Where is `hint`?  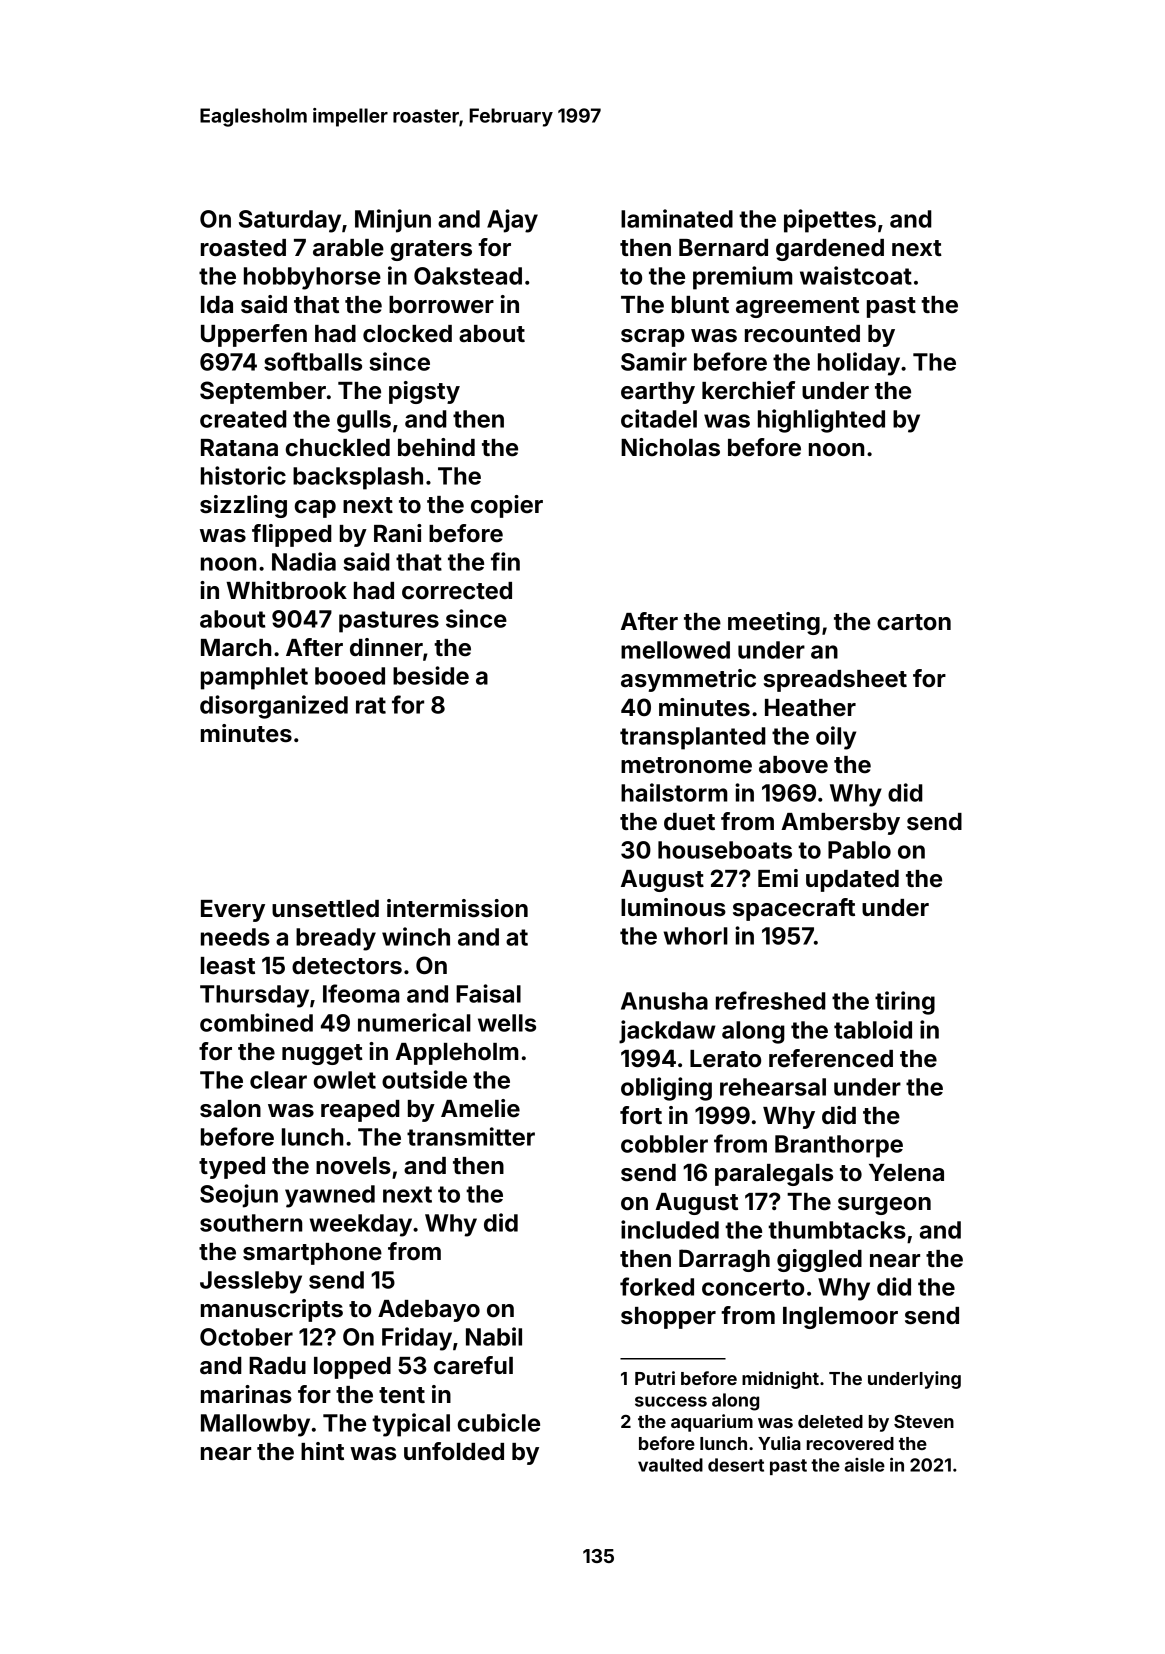 hint is located at coordinates (322, 1451).
